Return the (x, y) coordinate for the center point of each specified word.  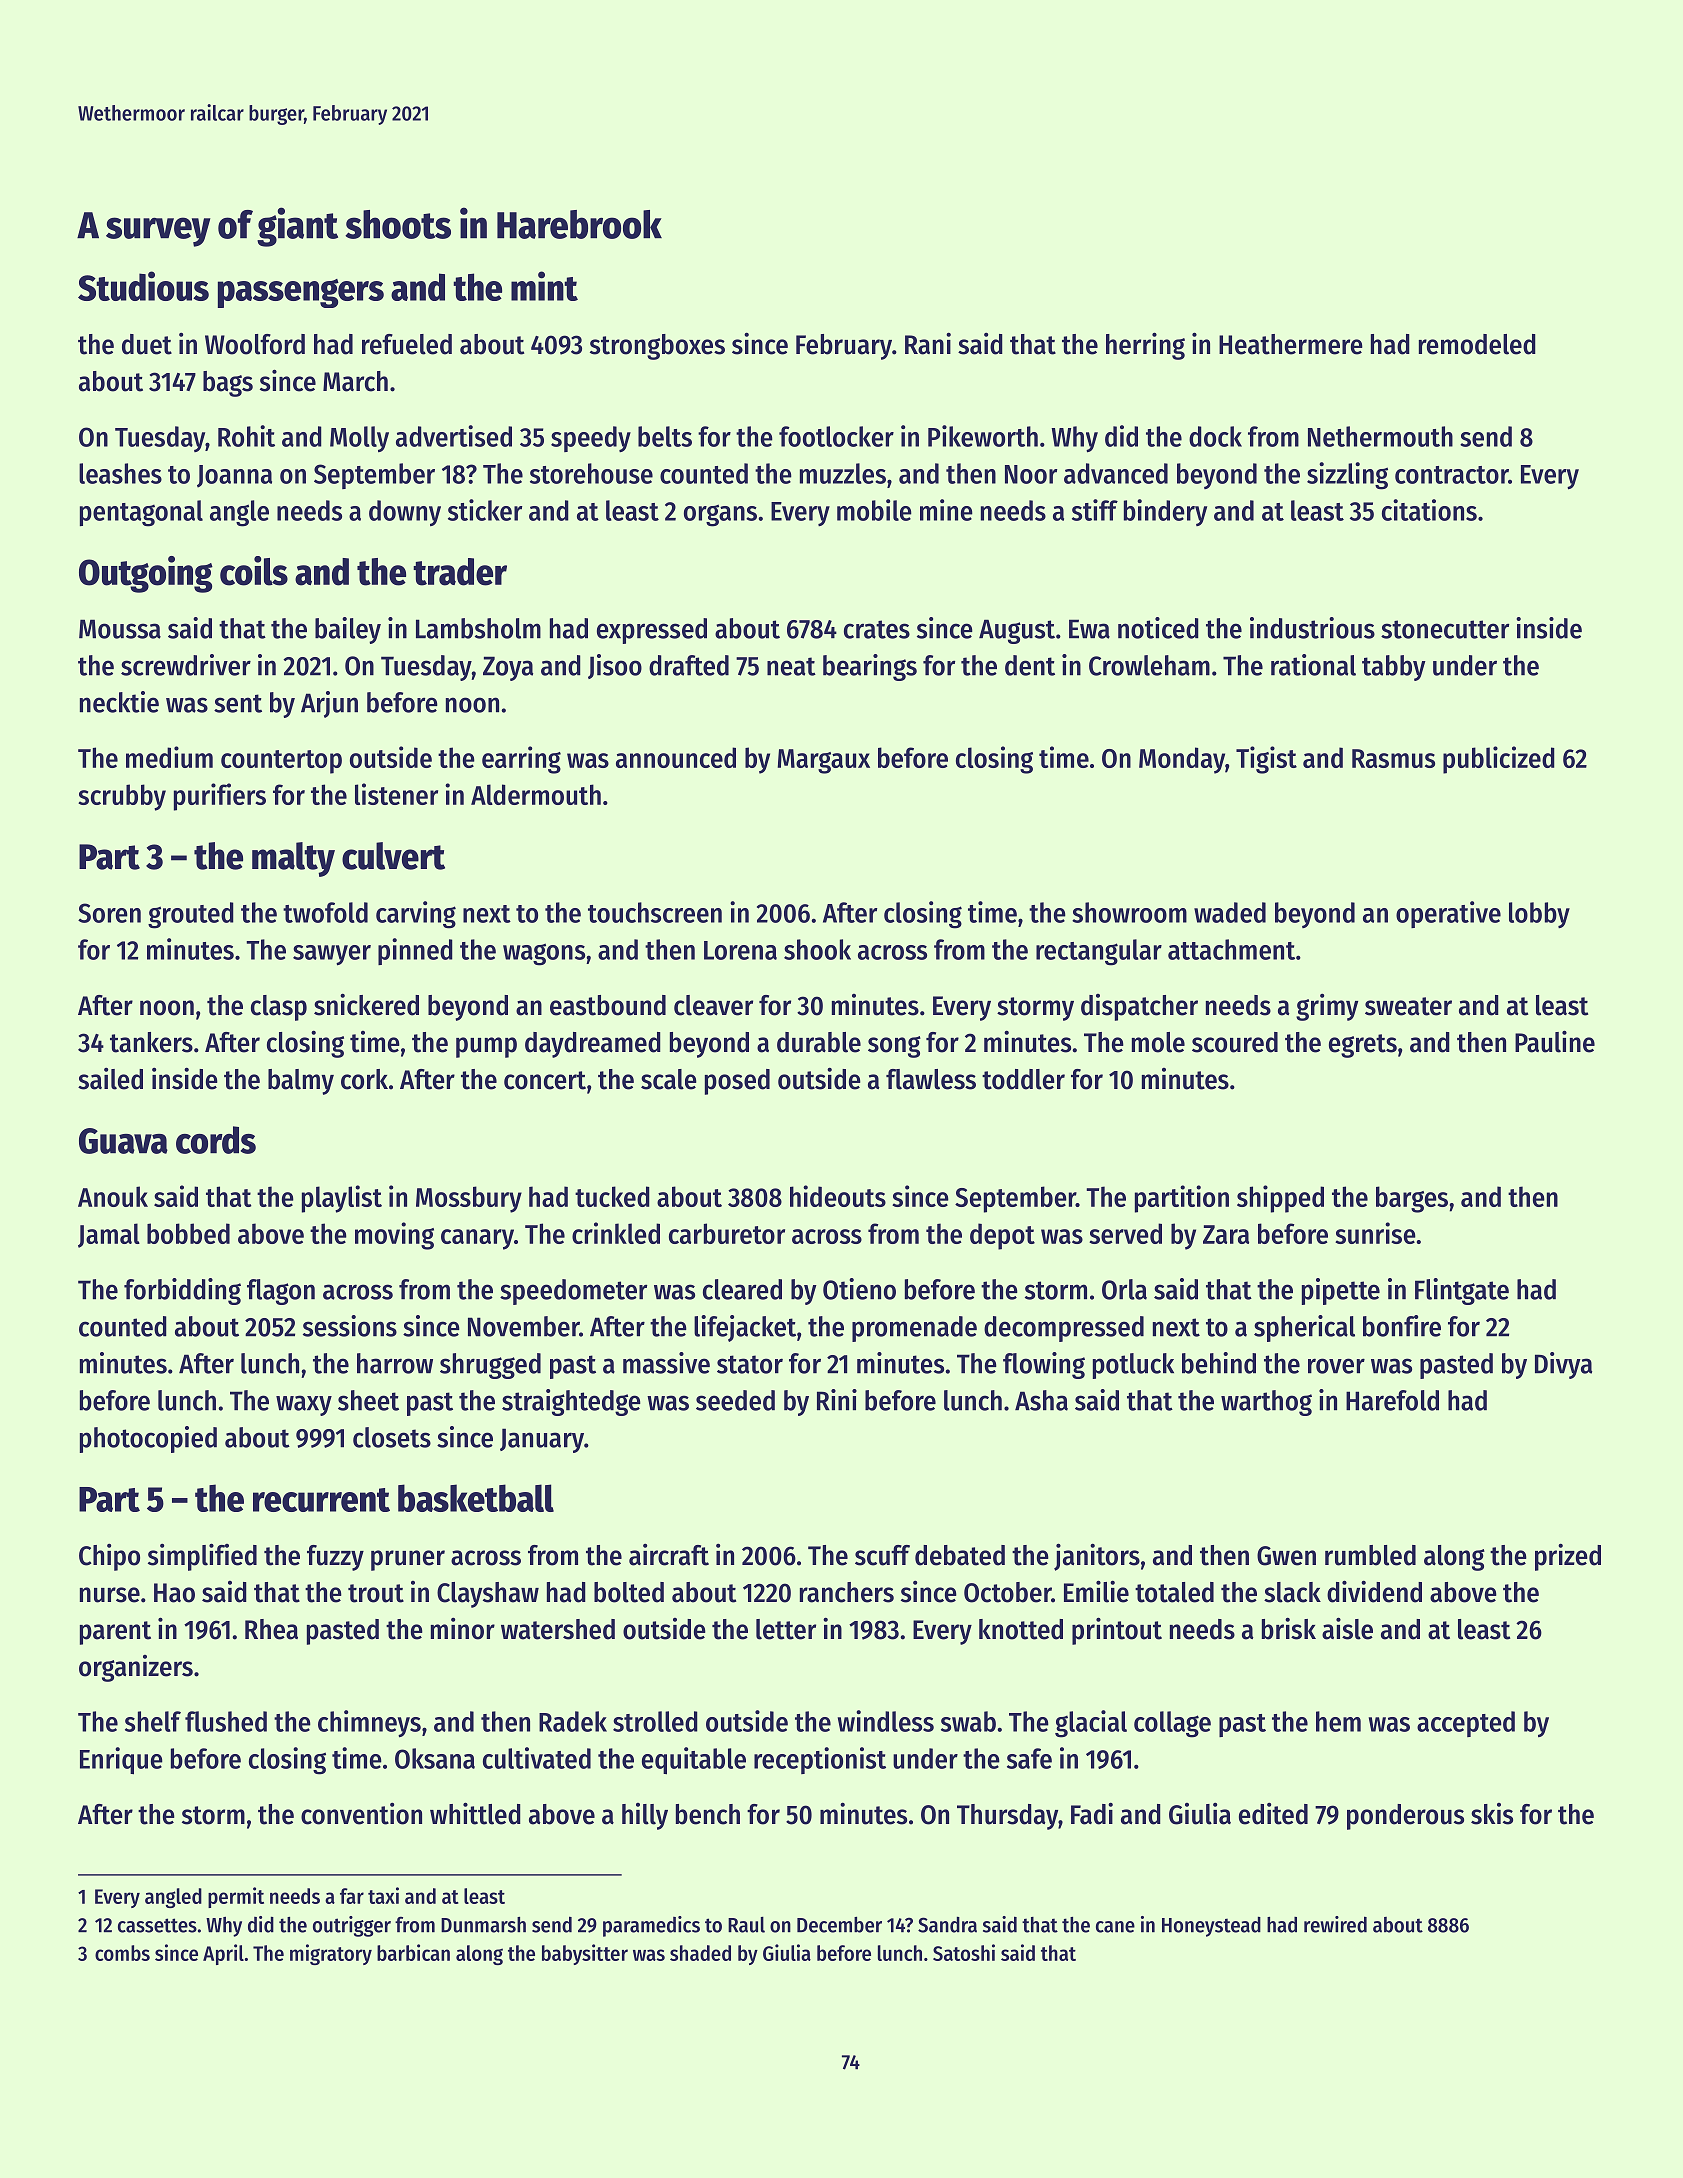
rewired (1335, 1924)
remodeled (1477, 344)
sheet (368, 1400)
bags (228, 384)
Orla (1124, 1289)
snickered (366, 1004)
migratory (331, 1954)
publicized (1499, 760)
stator (750, 1364)
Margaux (823, 761)
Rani (928, 343)
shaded (700, 1953)
